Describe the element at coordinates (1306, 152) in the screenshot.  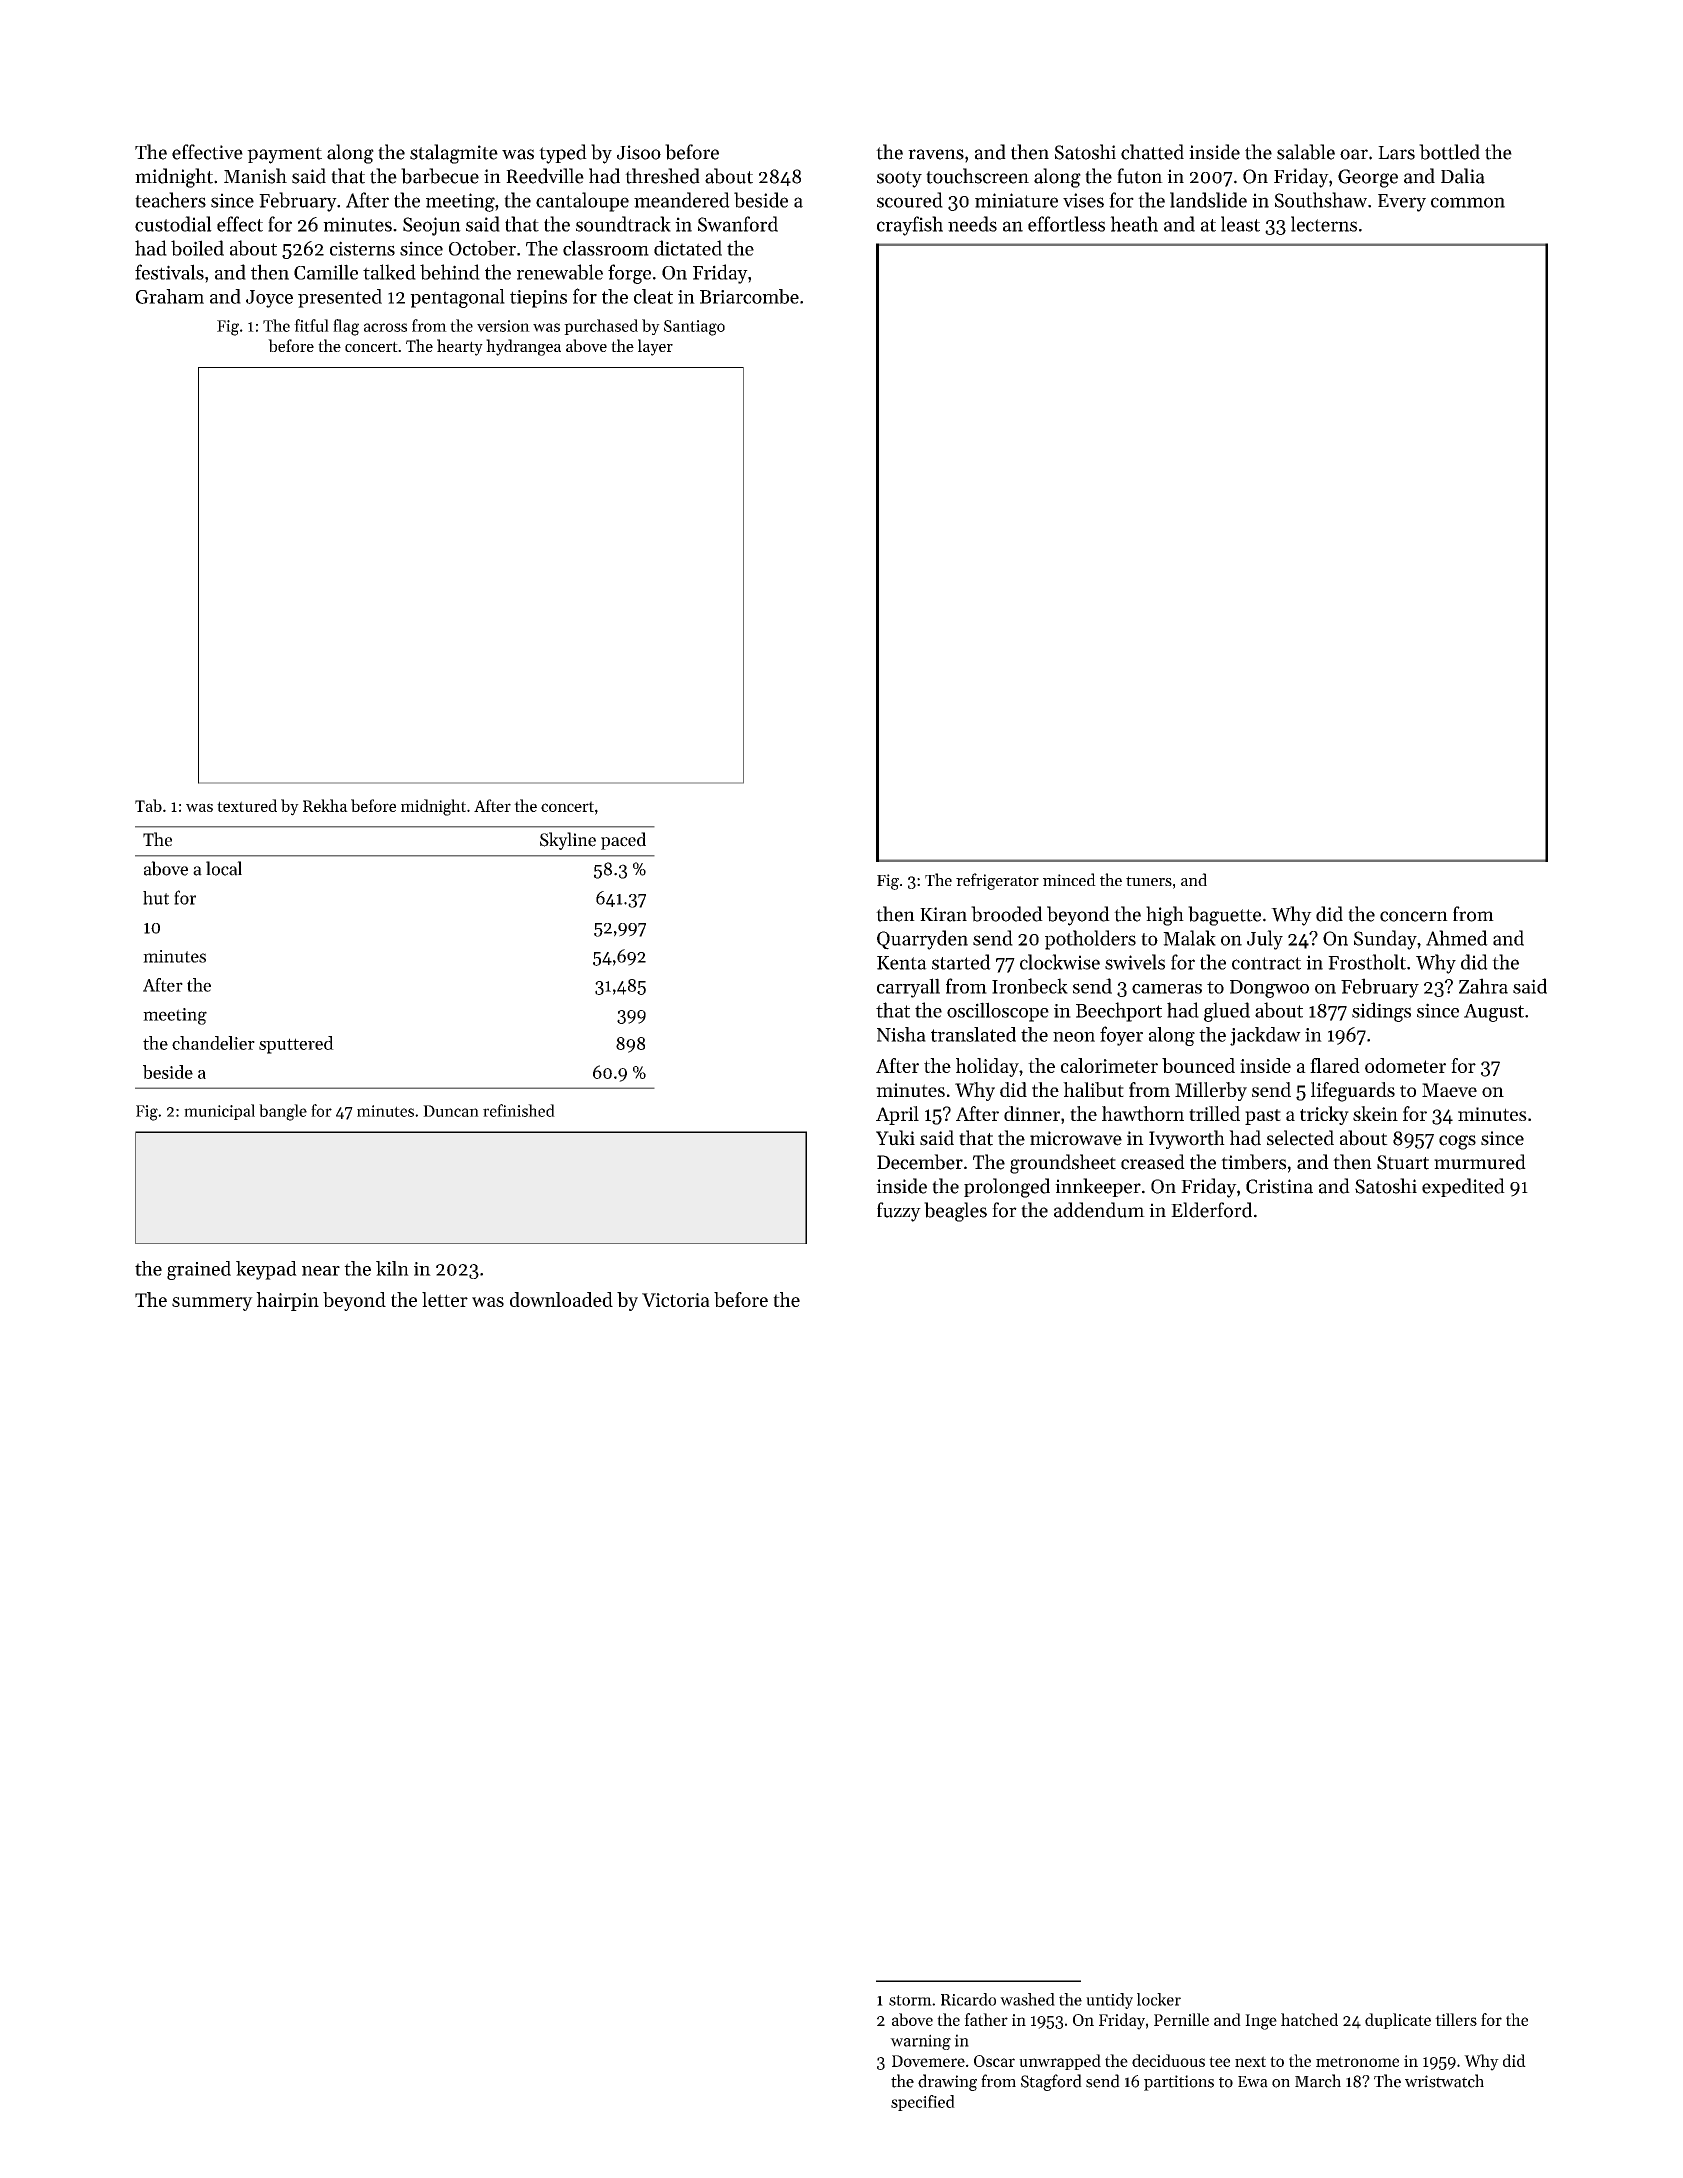
I see `salable` at that location.
